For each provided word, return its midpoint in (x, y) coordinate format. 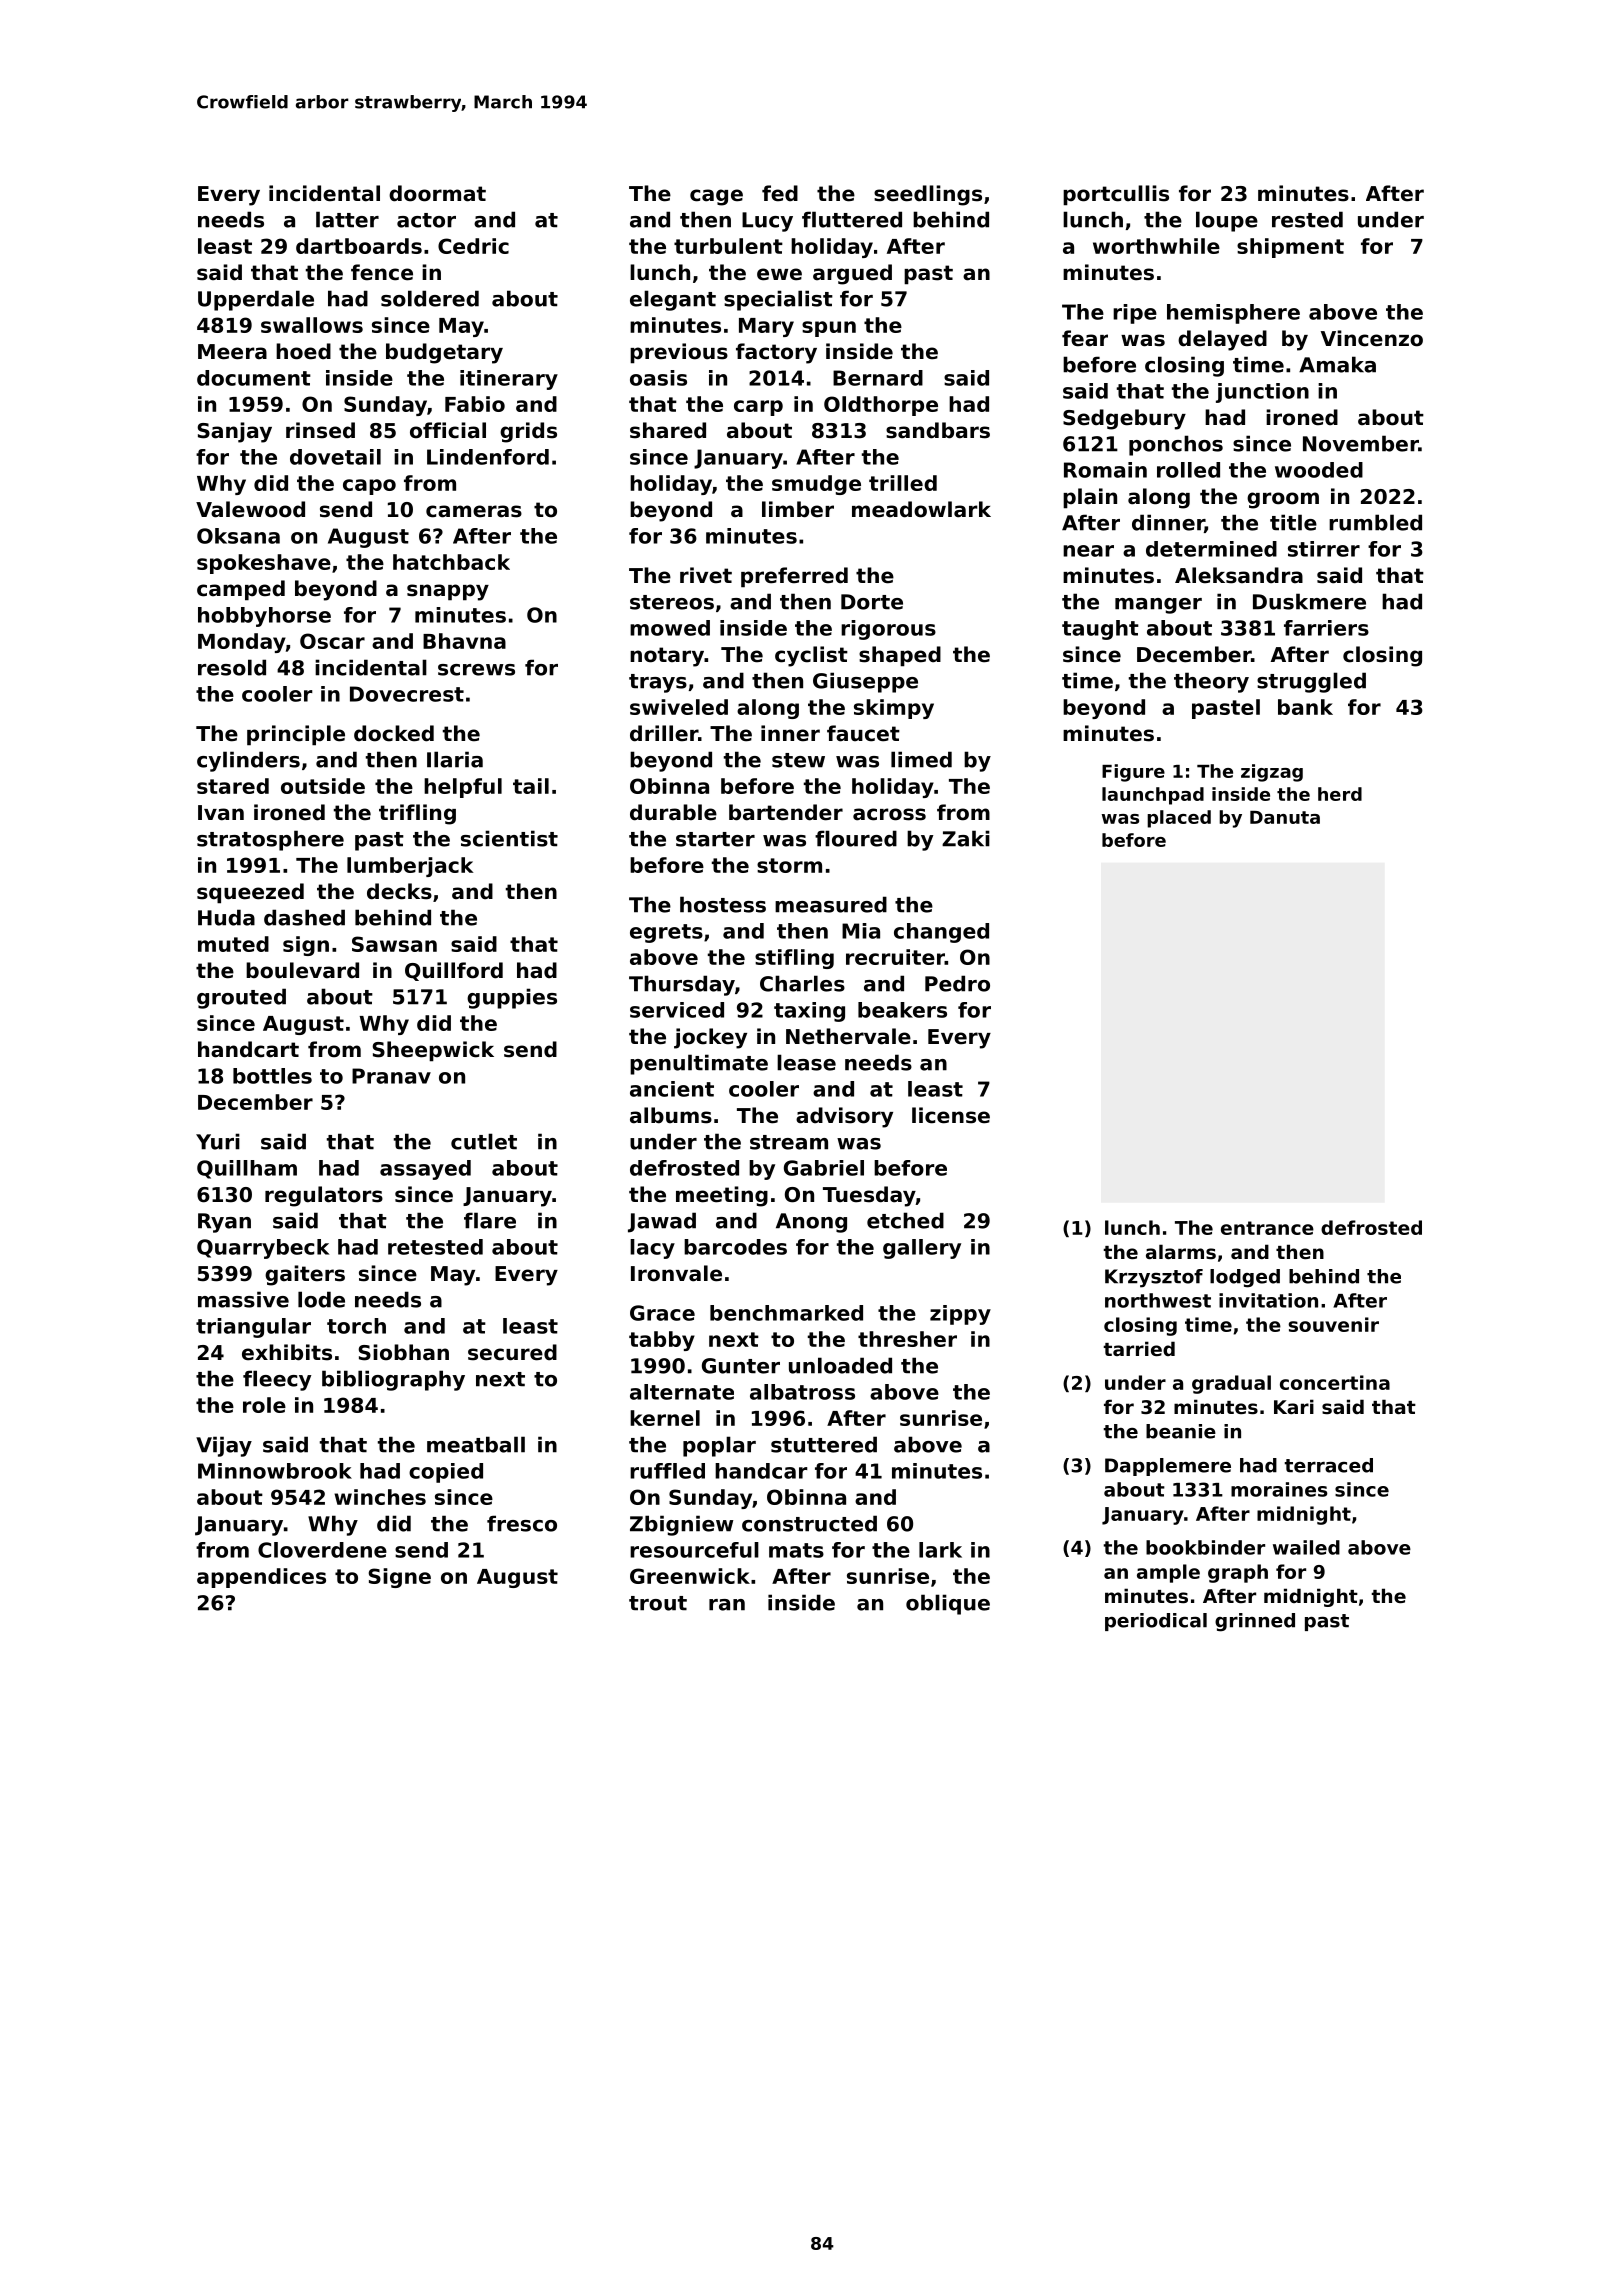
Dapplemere (1168, 1467)
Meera (232, 352)
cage (716, 197)
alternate (682, 1392)
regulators (324, 1196)
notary (667, 657)
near (1088, 551)
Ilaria (455, 759)
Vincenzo (1372, 338)
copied (446, 1473)
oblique (948, 1604)
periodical (1156, 1622)
